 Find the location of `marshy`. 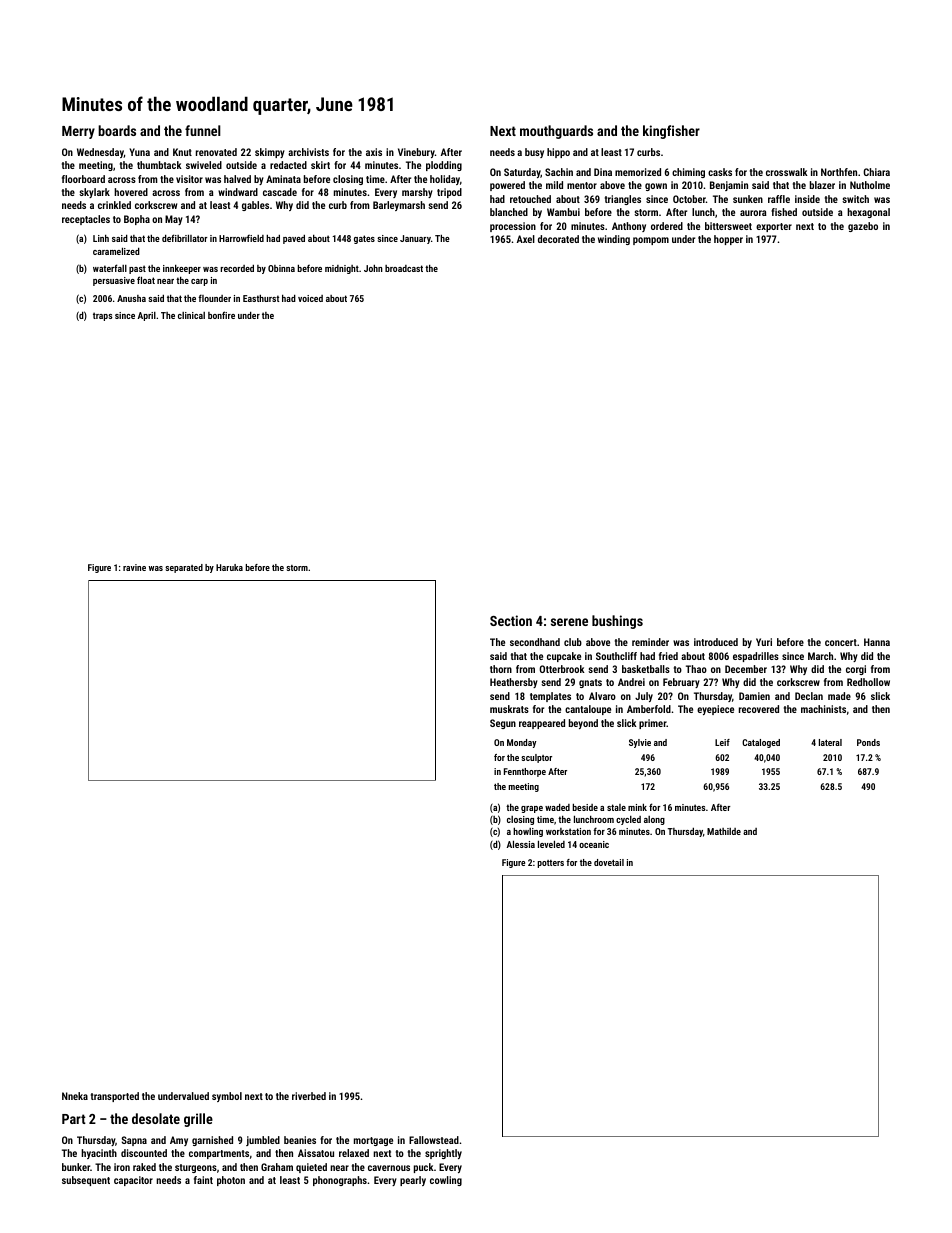

marshy is located at coordinates (417, 193).
